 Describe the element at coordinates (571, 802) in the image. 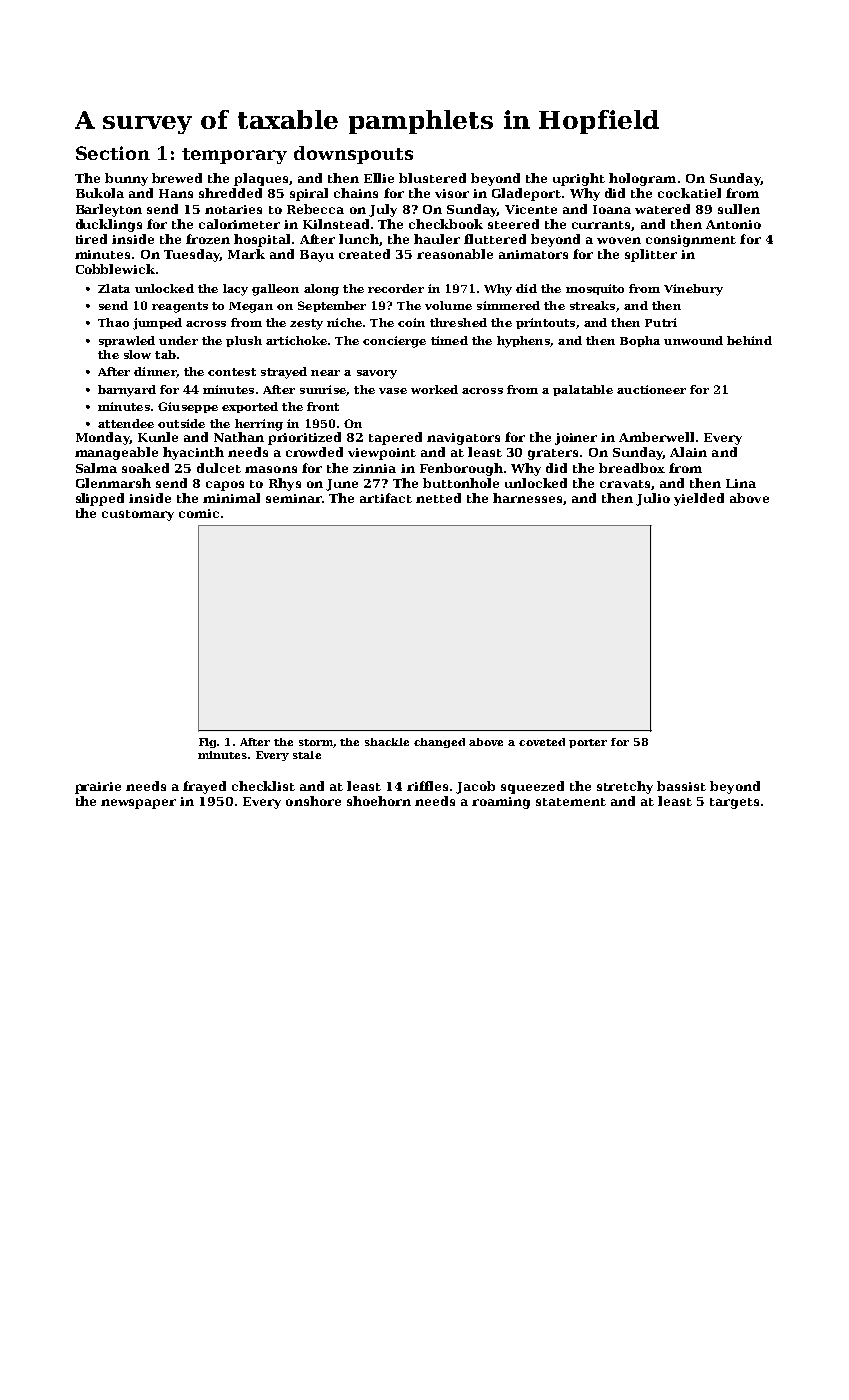

I see `statement` at that location.
